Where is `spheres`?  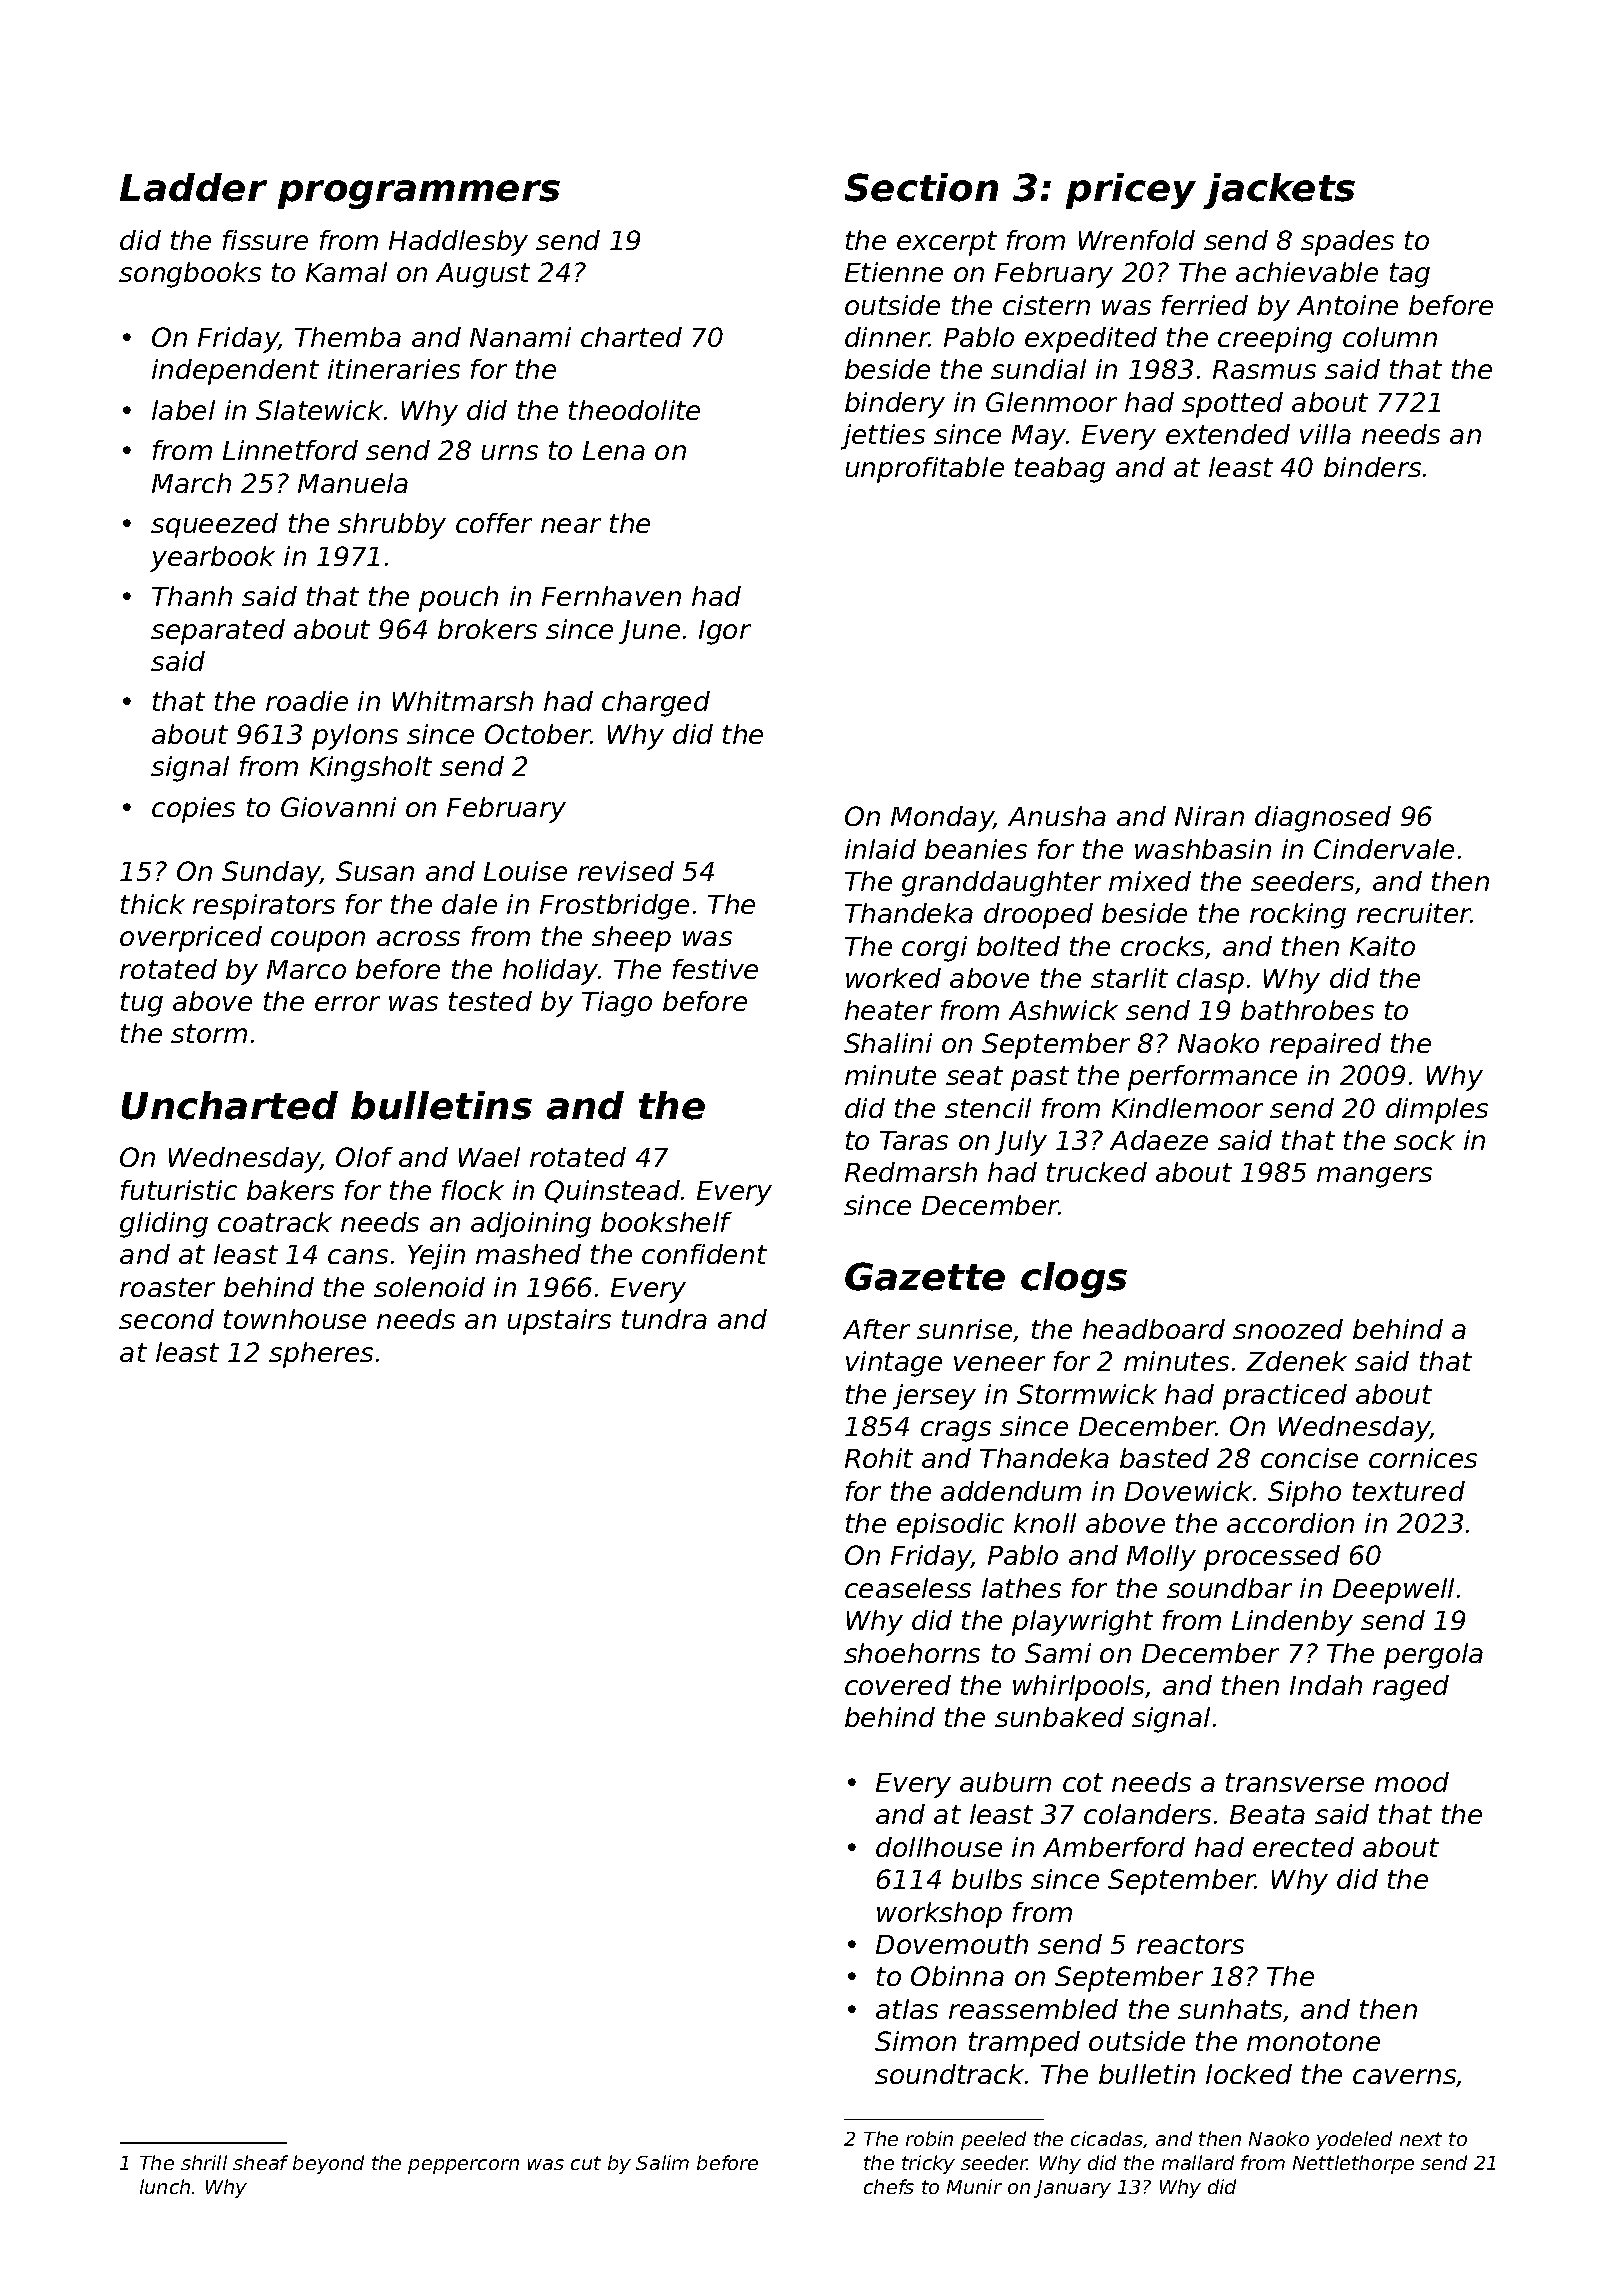
spheres is located at coordinates (321, 1355).
